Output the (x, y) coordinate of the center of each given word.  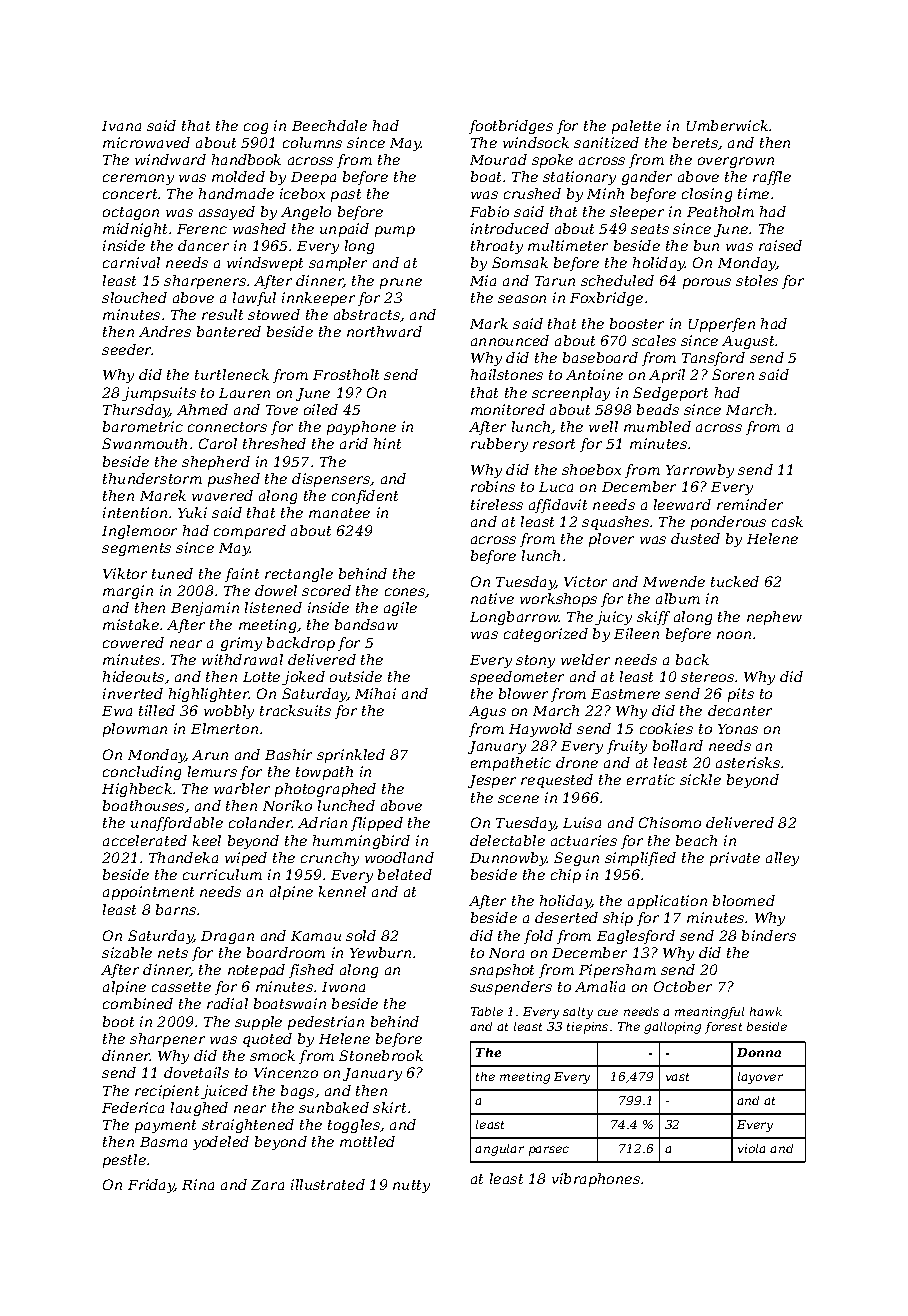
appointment (148, 893)
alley (782, 859)
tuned (172, 573)
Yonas (738, 729)
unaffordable (177, 824)
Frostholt (346, 374)
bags (297, 1092)
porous (707, 283)
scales (654, 340)
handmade (236, 193)
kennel (342, 891)
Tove (282, 410)
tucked (735, 581)
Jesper (492, 781)
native (492, 598)
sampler (338, 264)
